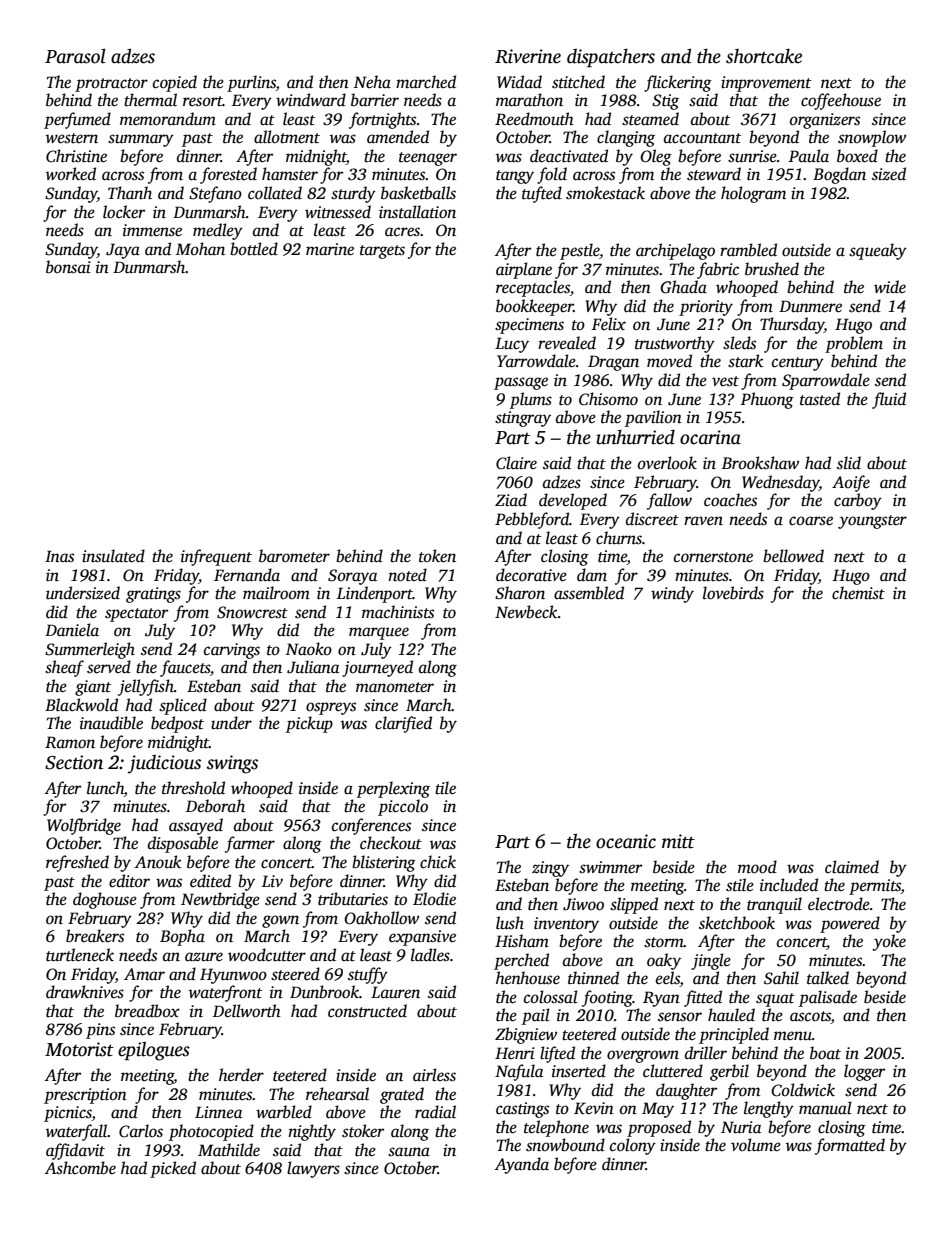  I want to click on Neha, so click(372, 81).
